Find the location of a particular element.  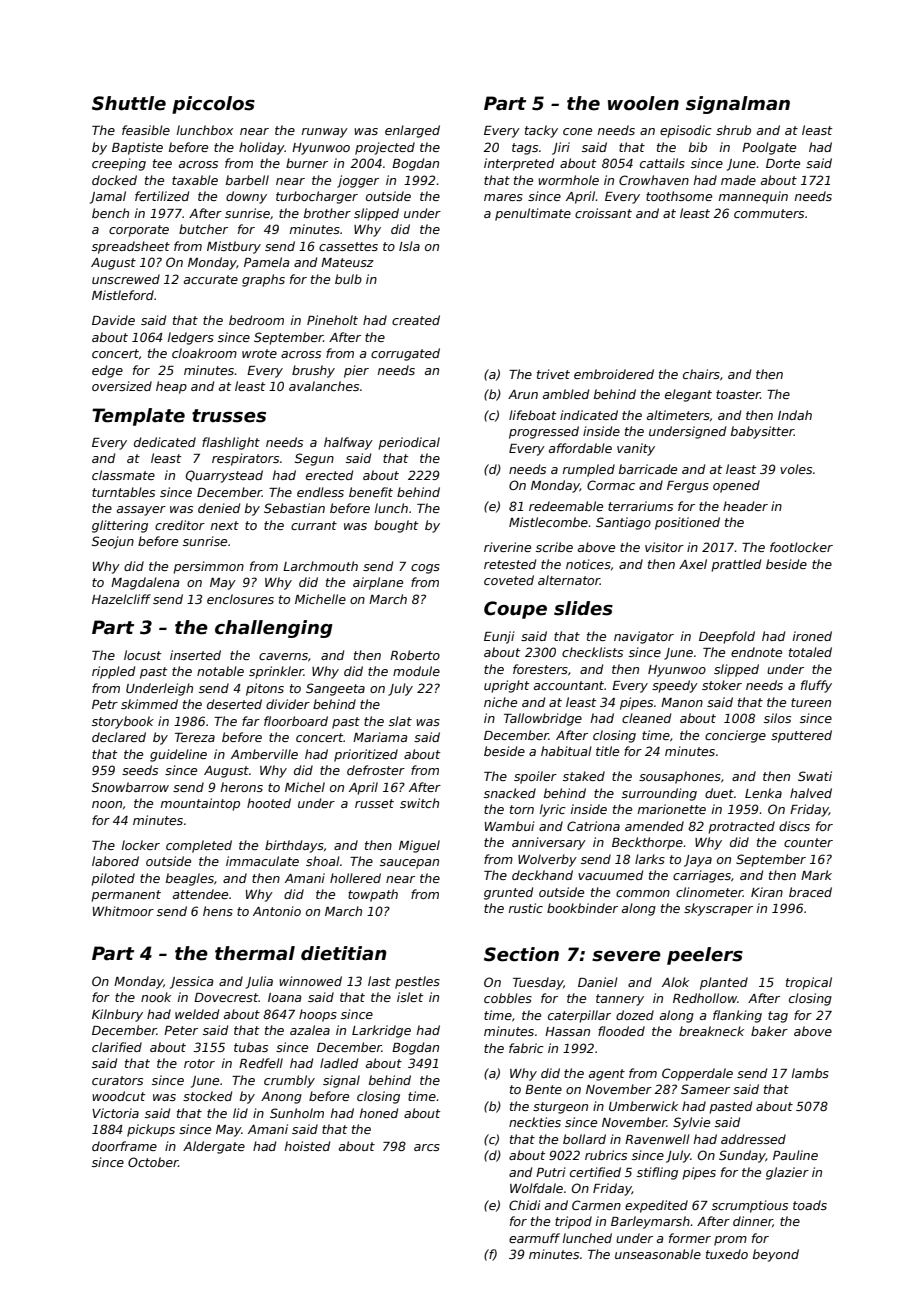

commuters is located at coordinates (769, 213).
